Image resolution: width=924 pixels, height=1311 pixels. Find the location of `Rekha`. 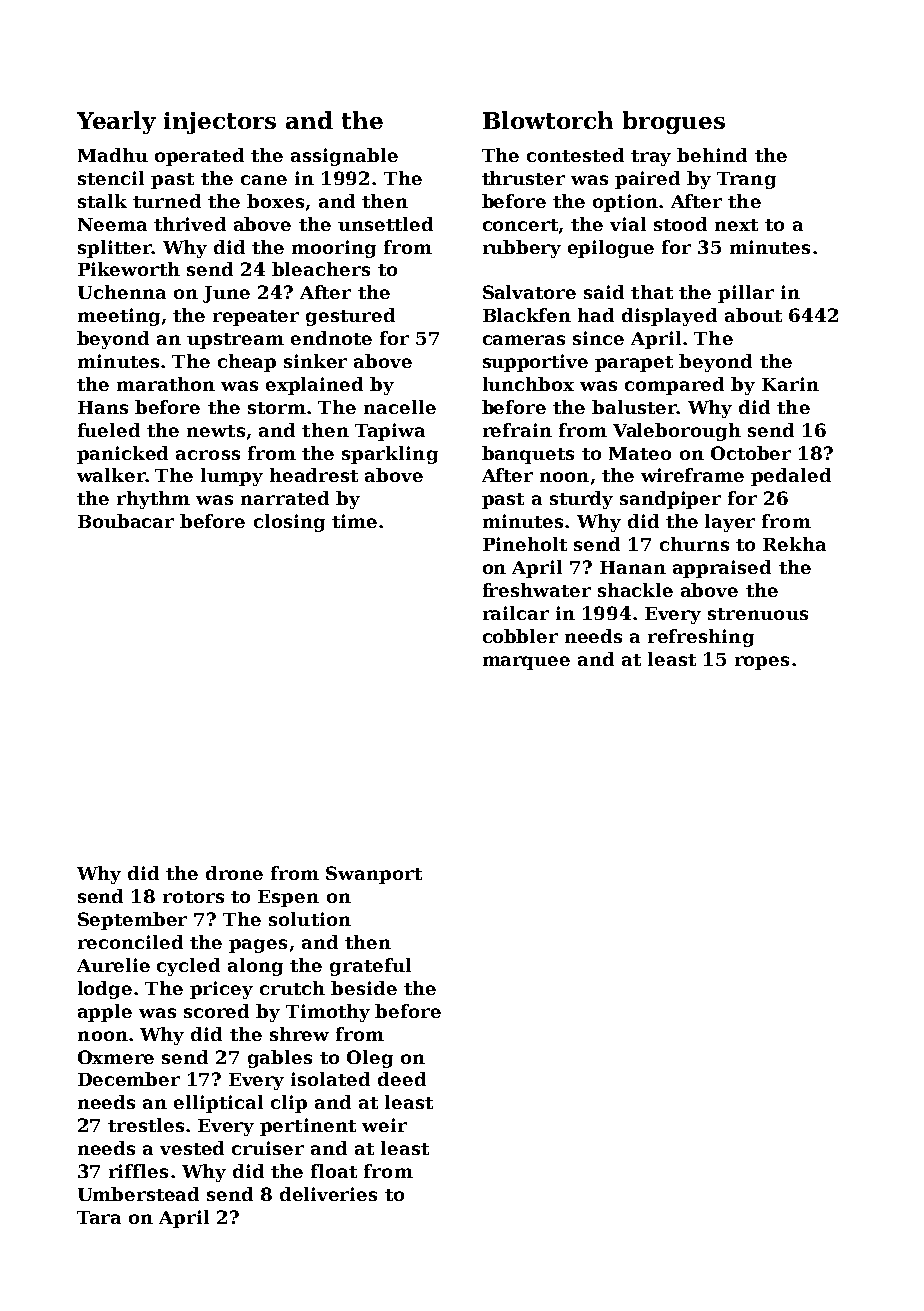

Rekha is located at coordinates (794, 544).
